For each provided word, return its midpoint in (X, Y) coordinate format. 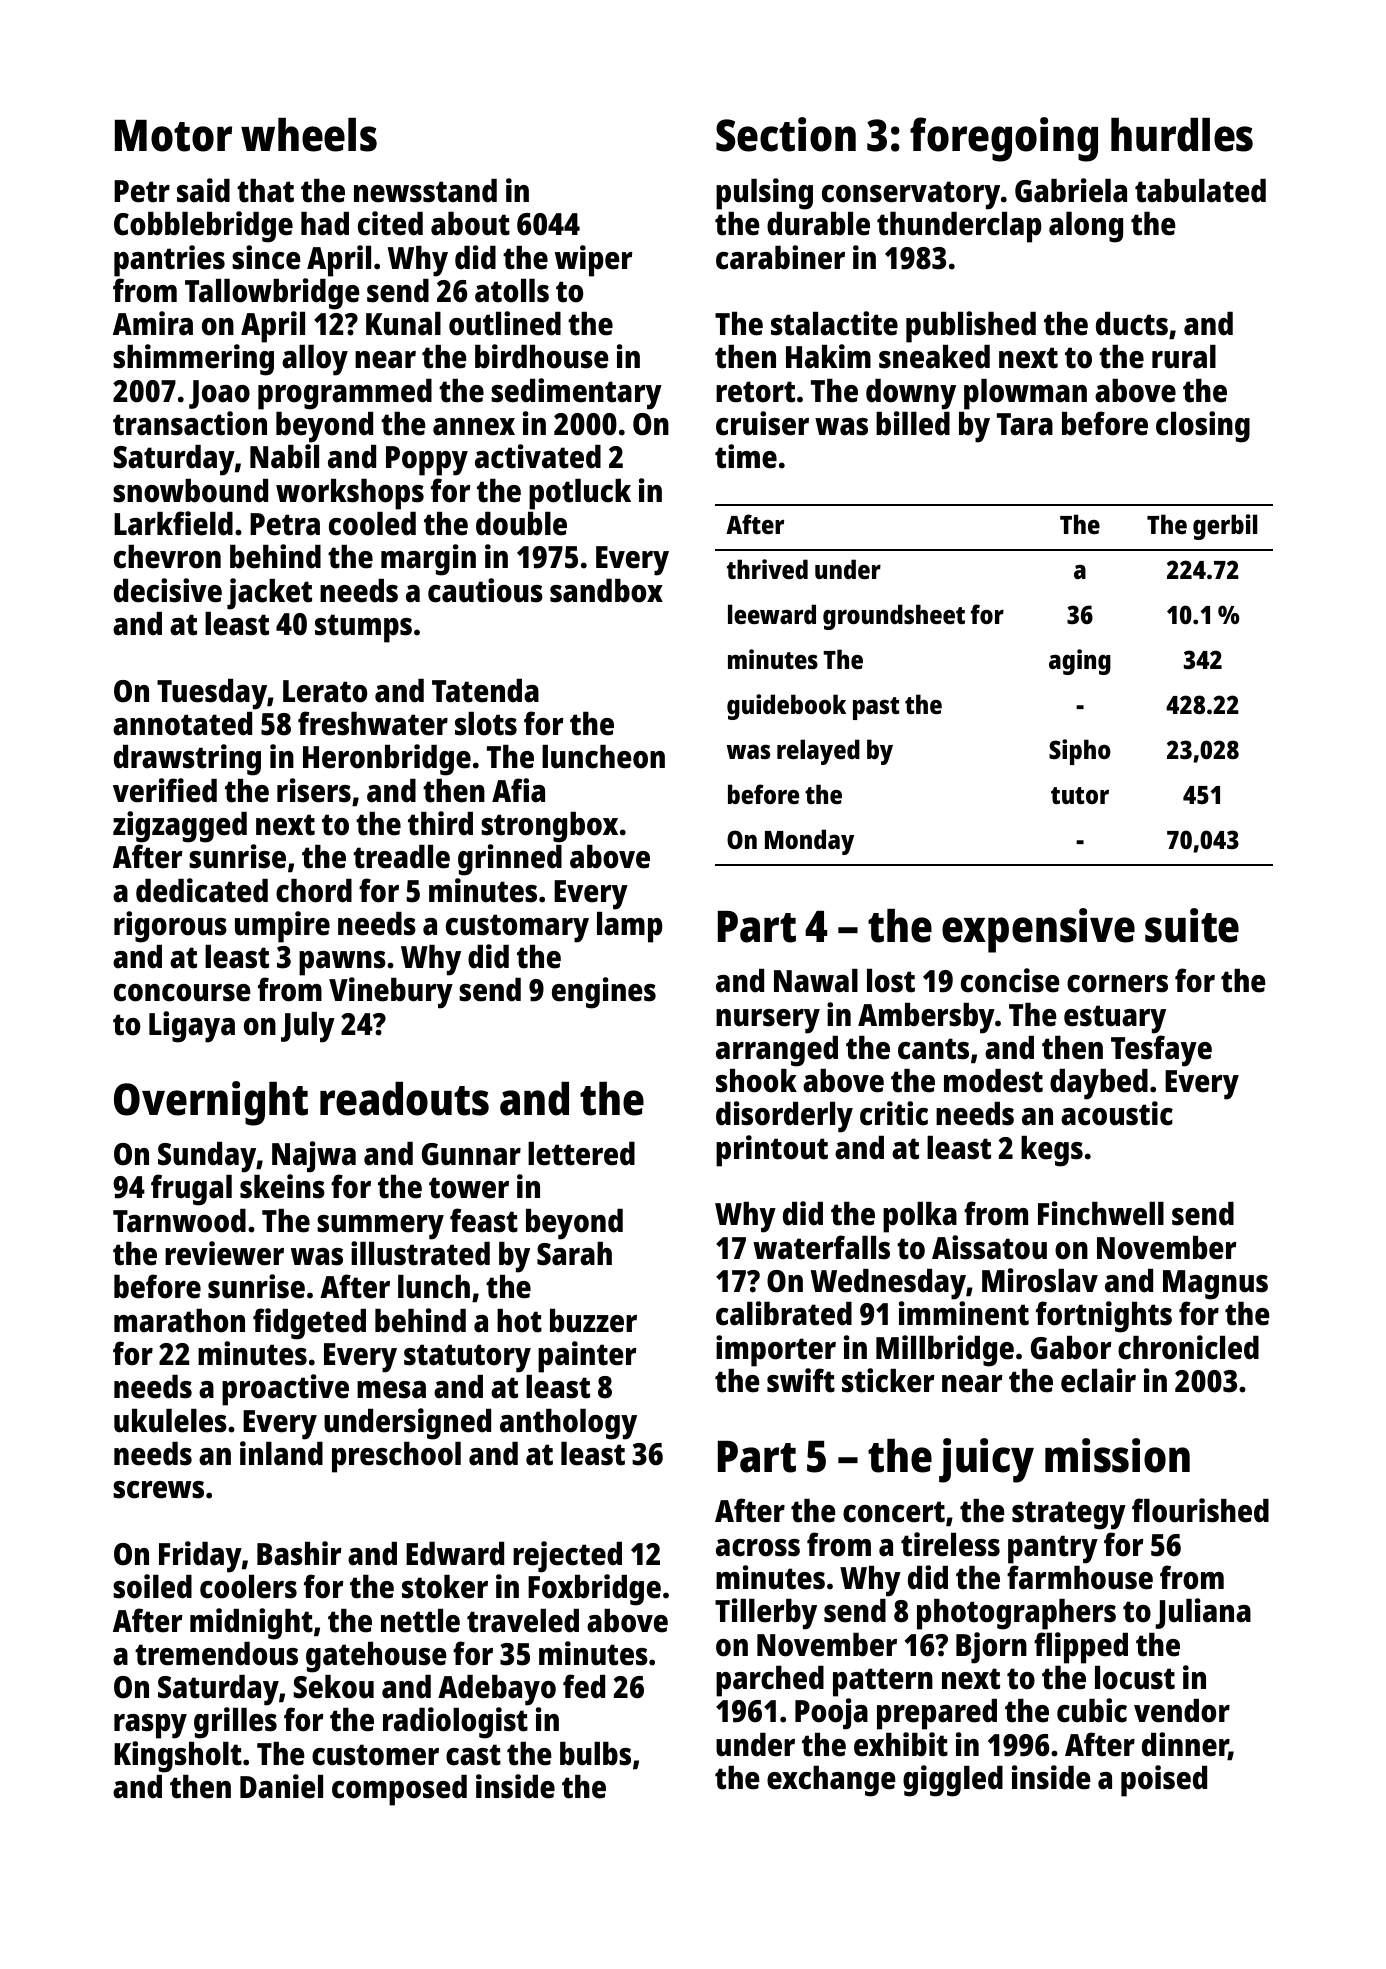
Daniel (281, 1786)
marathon (179, 1321)
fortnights (1104, 1317)
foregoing (1004, 139)
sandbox (606, 591)
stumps (363, 628)
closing (1203, 427)
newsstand (425, 191)
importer (776, 1351)
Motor (173, 136)
